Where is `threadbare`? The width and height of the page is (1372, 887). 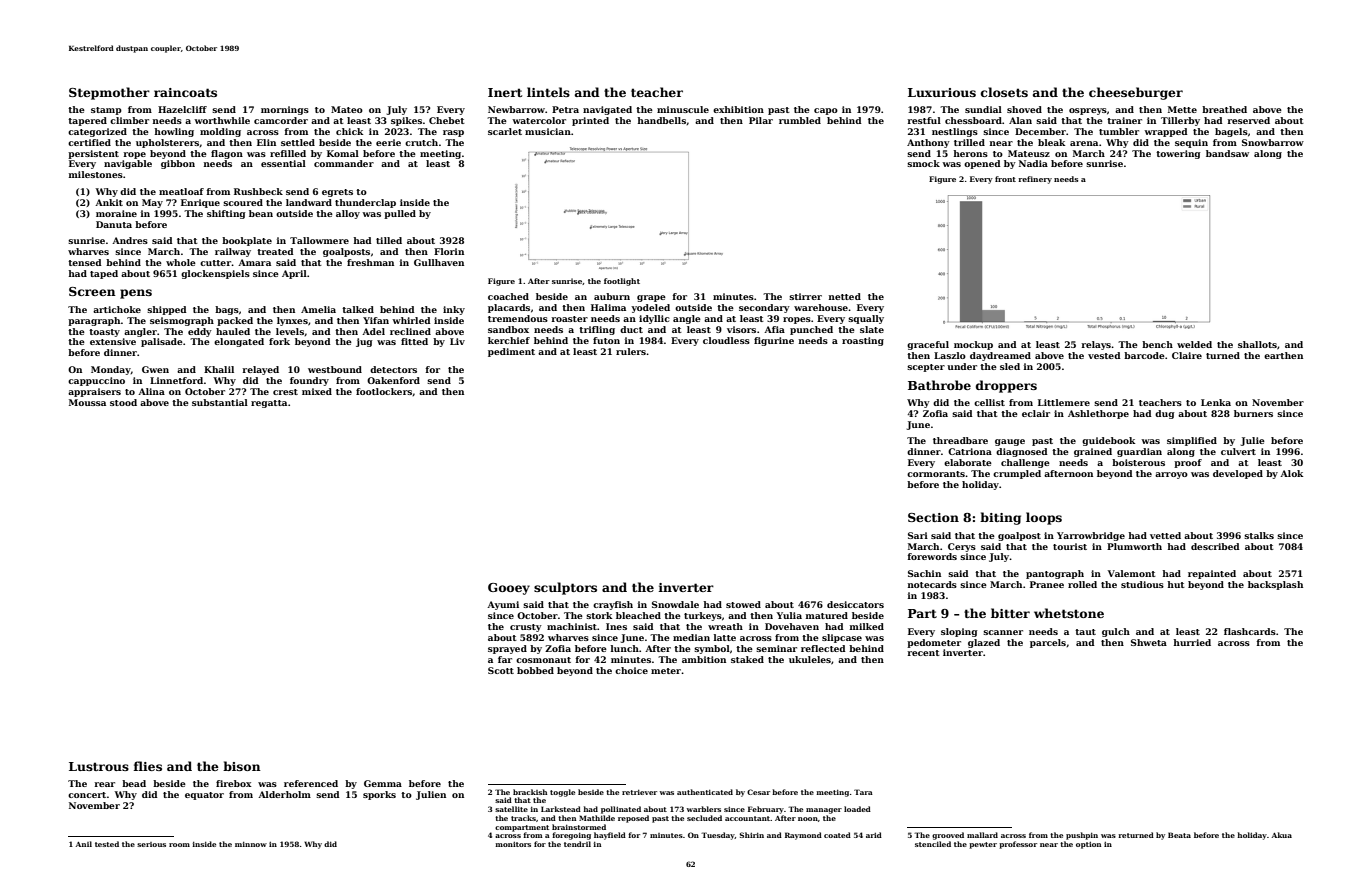 threadbare is located at coordinates (960, 440).
